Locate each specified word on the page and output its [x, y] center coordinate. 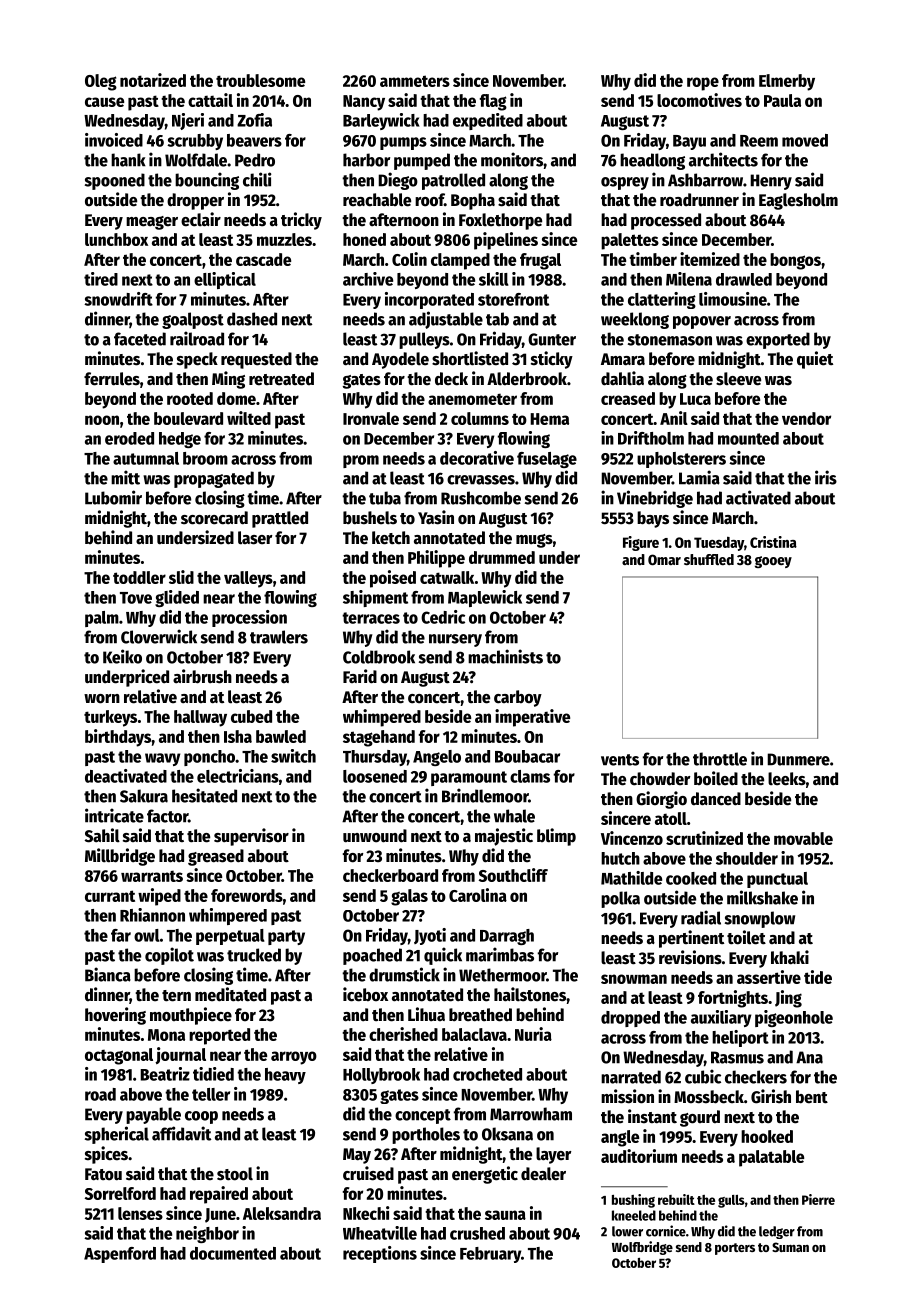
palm [102, 619]
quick [443, 956]
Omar [664, 559]
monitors [512, 159]
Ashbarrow [705, 180]
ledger [777, 1232]
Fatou [103, 1174]
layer [553, 1155]
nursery [455, 640]
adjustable [446, 320]
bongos [795, 261]
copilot [169, 956]
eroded [129, 438]
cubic [703, 1076]
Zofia [254, 120]
